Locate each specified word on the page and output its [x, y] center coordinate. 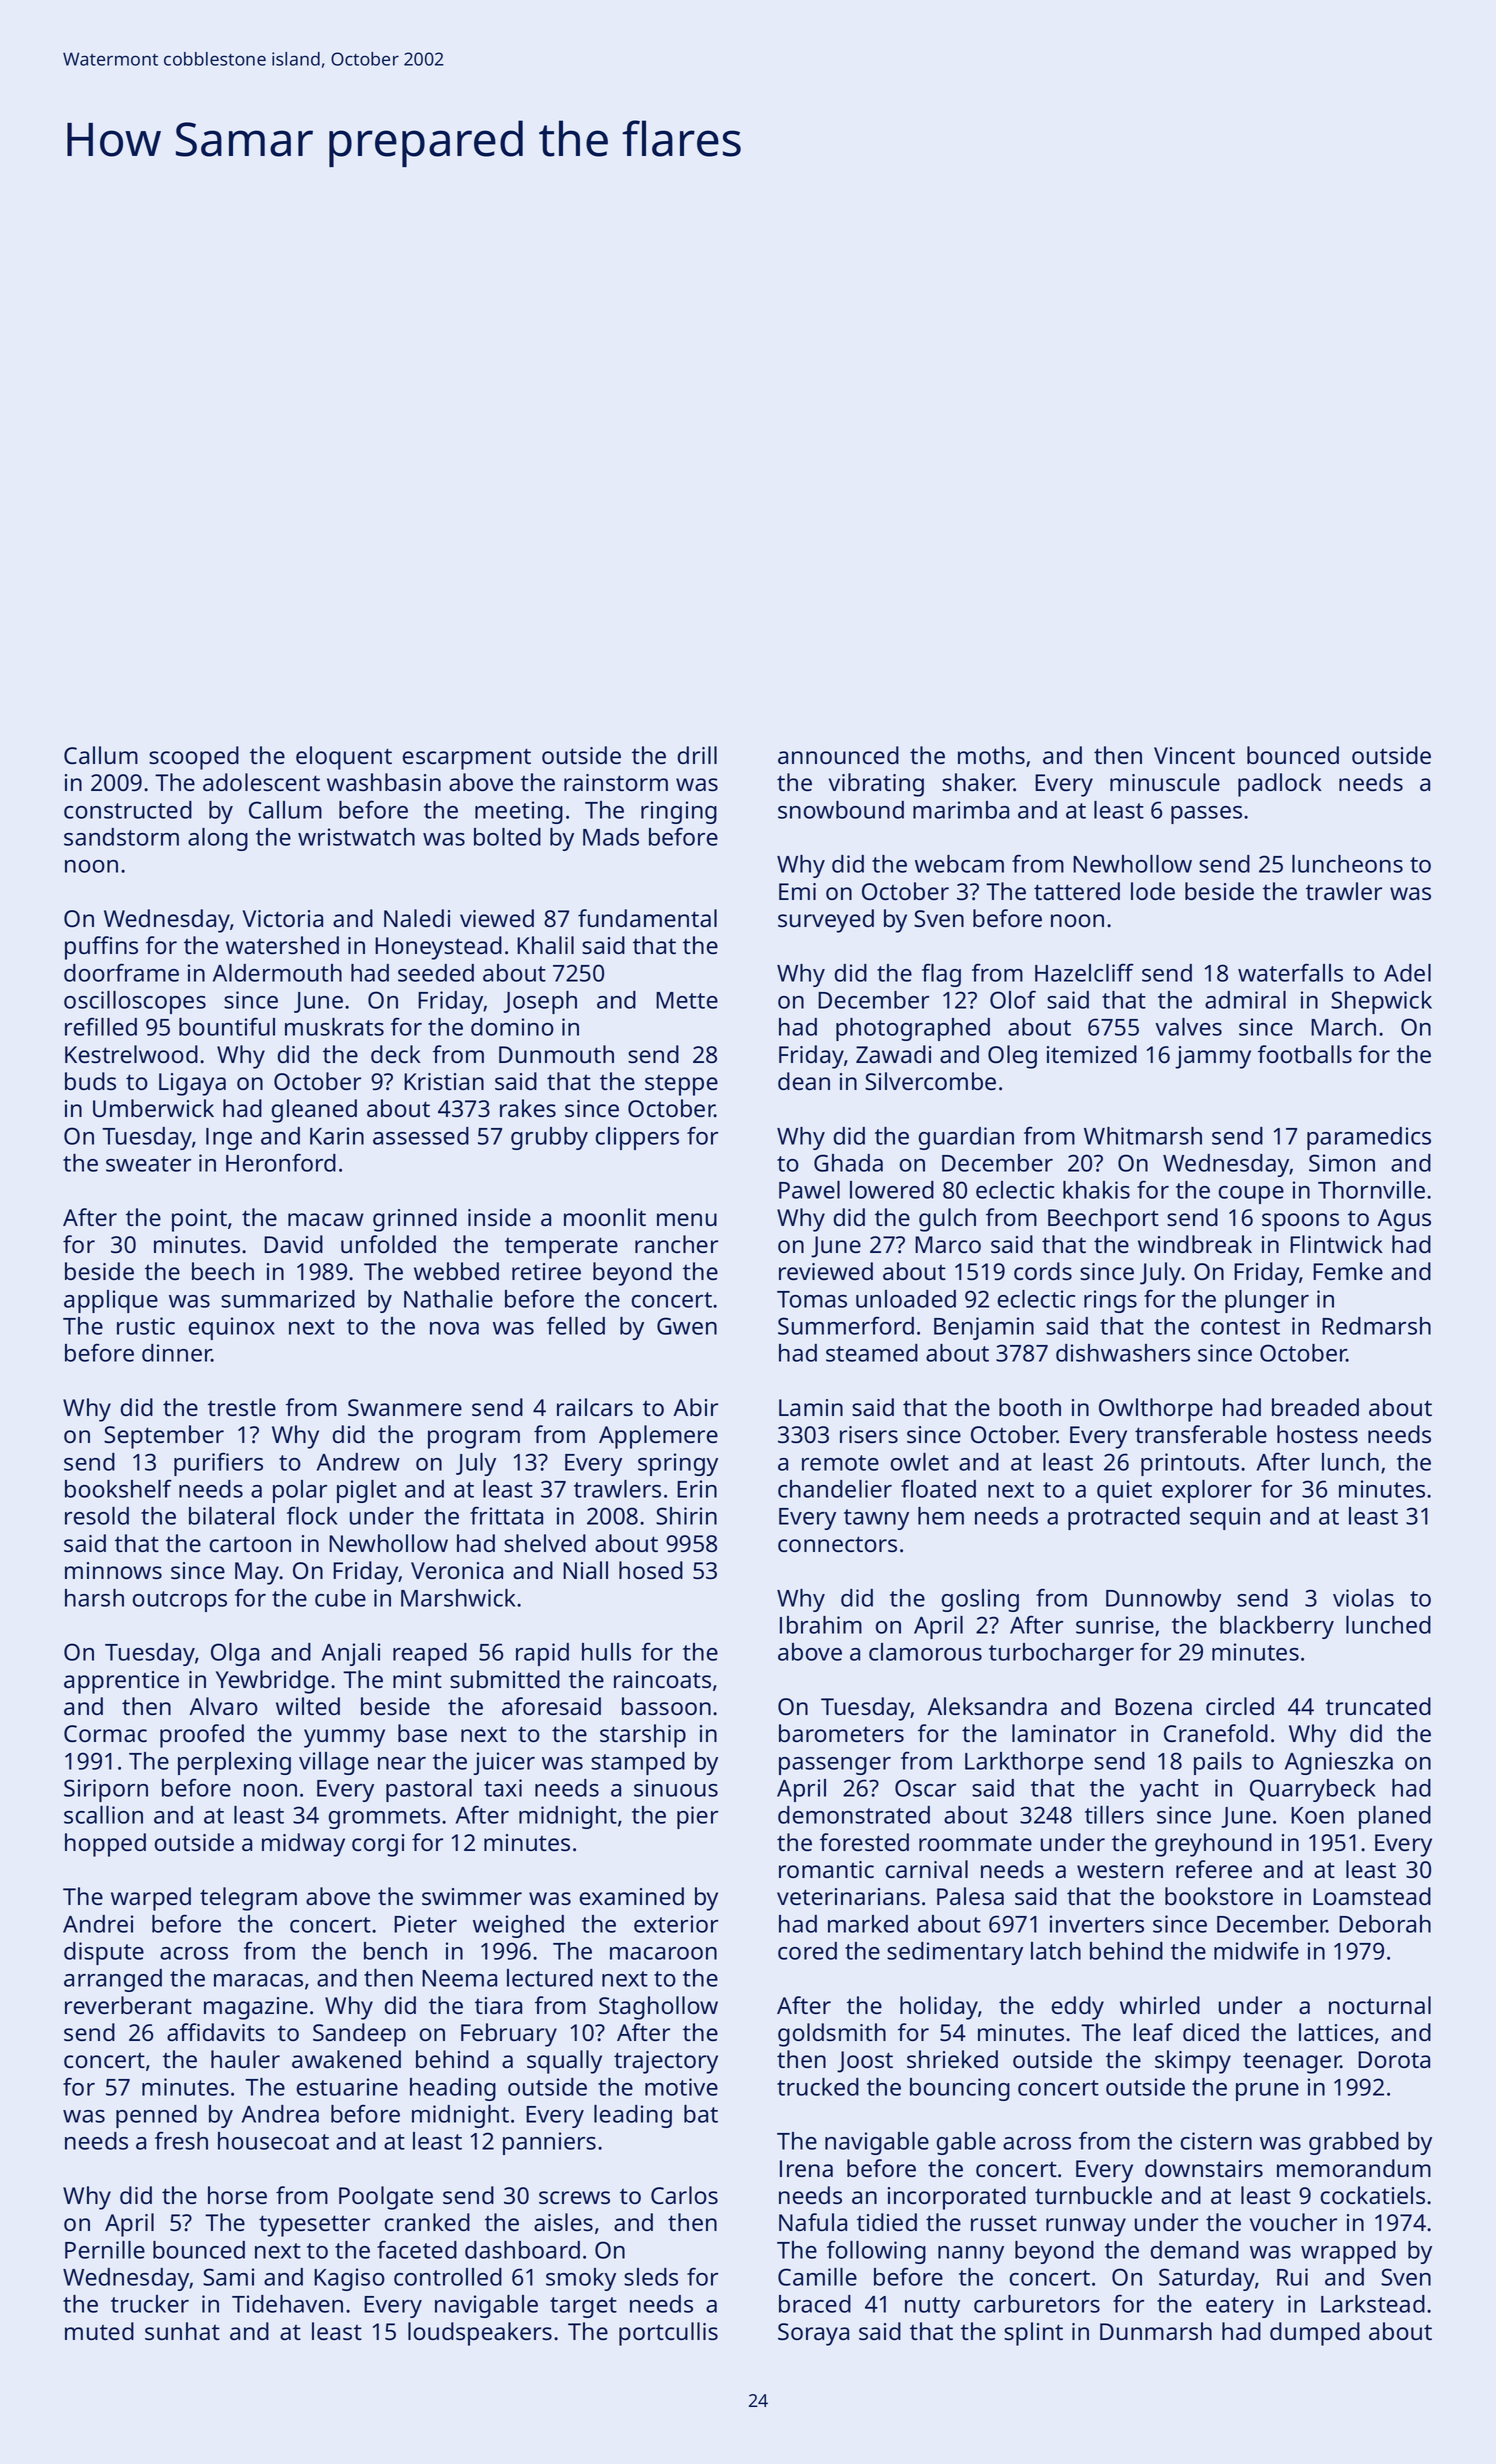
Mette [687, 1000]
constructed [128, 810]
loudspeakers [480, 2334]
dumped [1315, 2334]
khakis [1096, 1190]
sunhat [182, 2331]
